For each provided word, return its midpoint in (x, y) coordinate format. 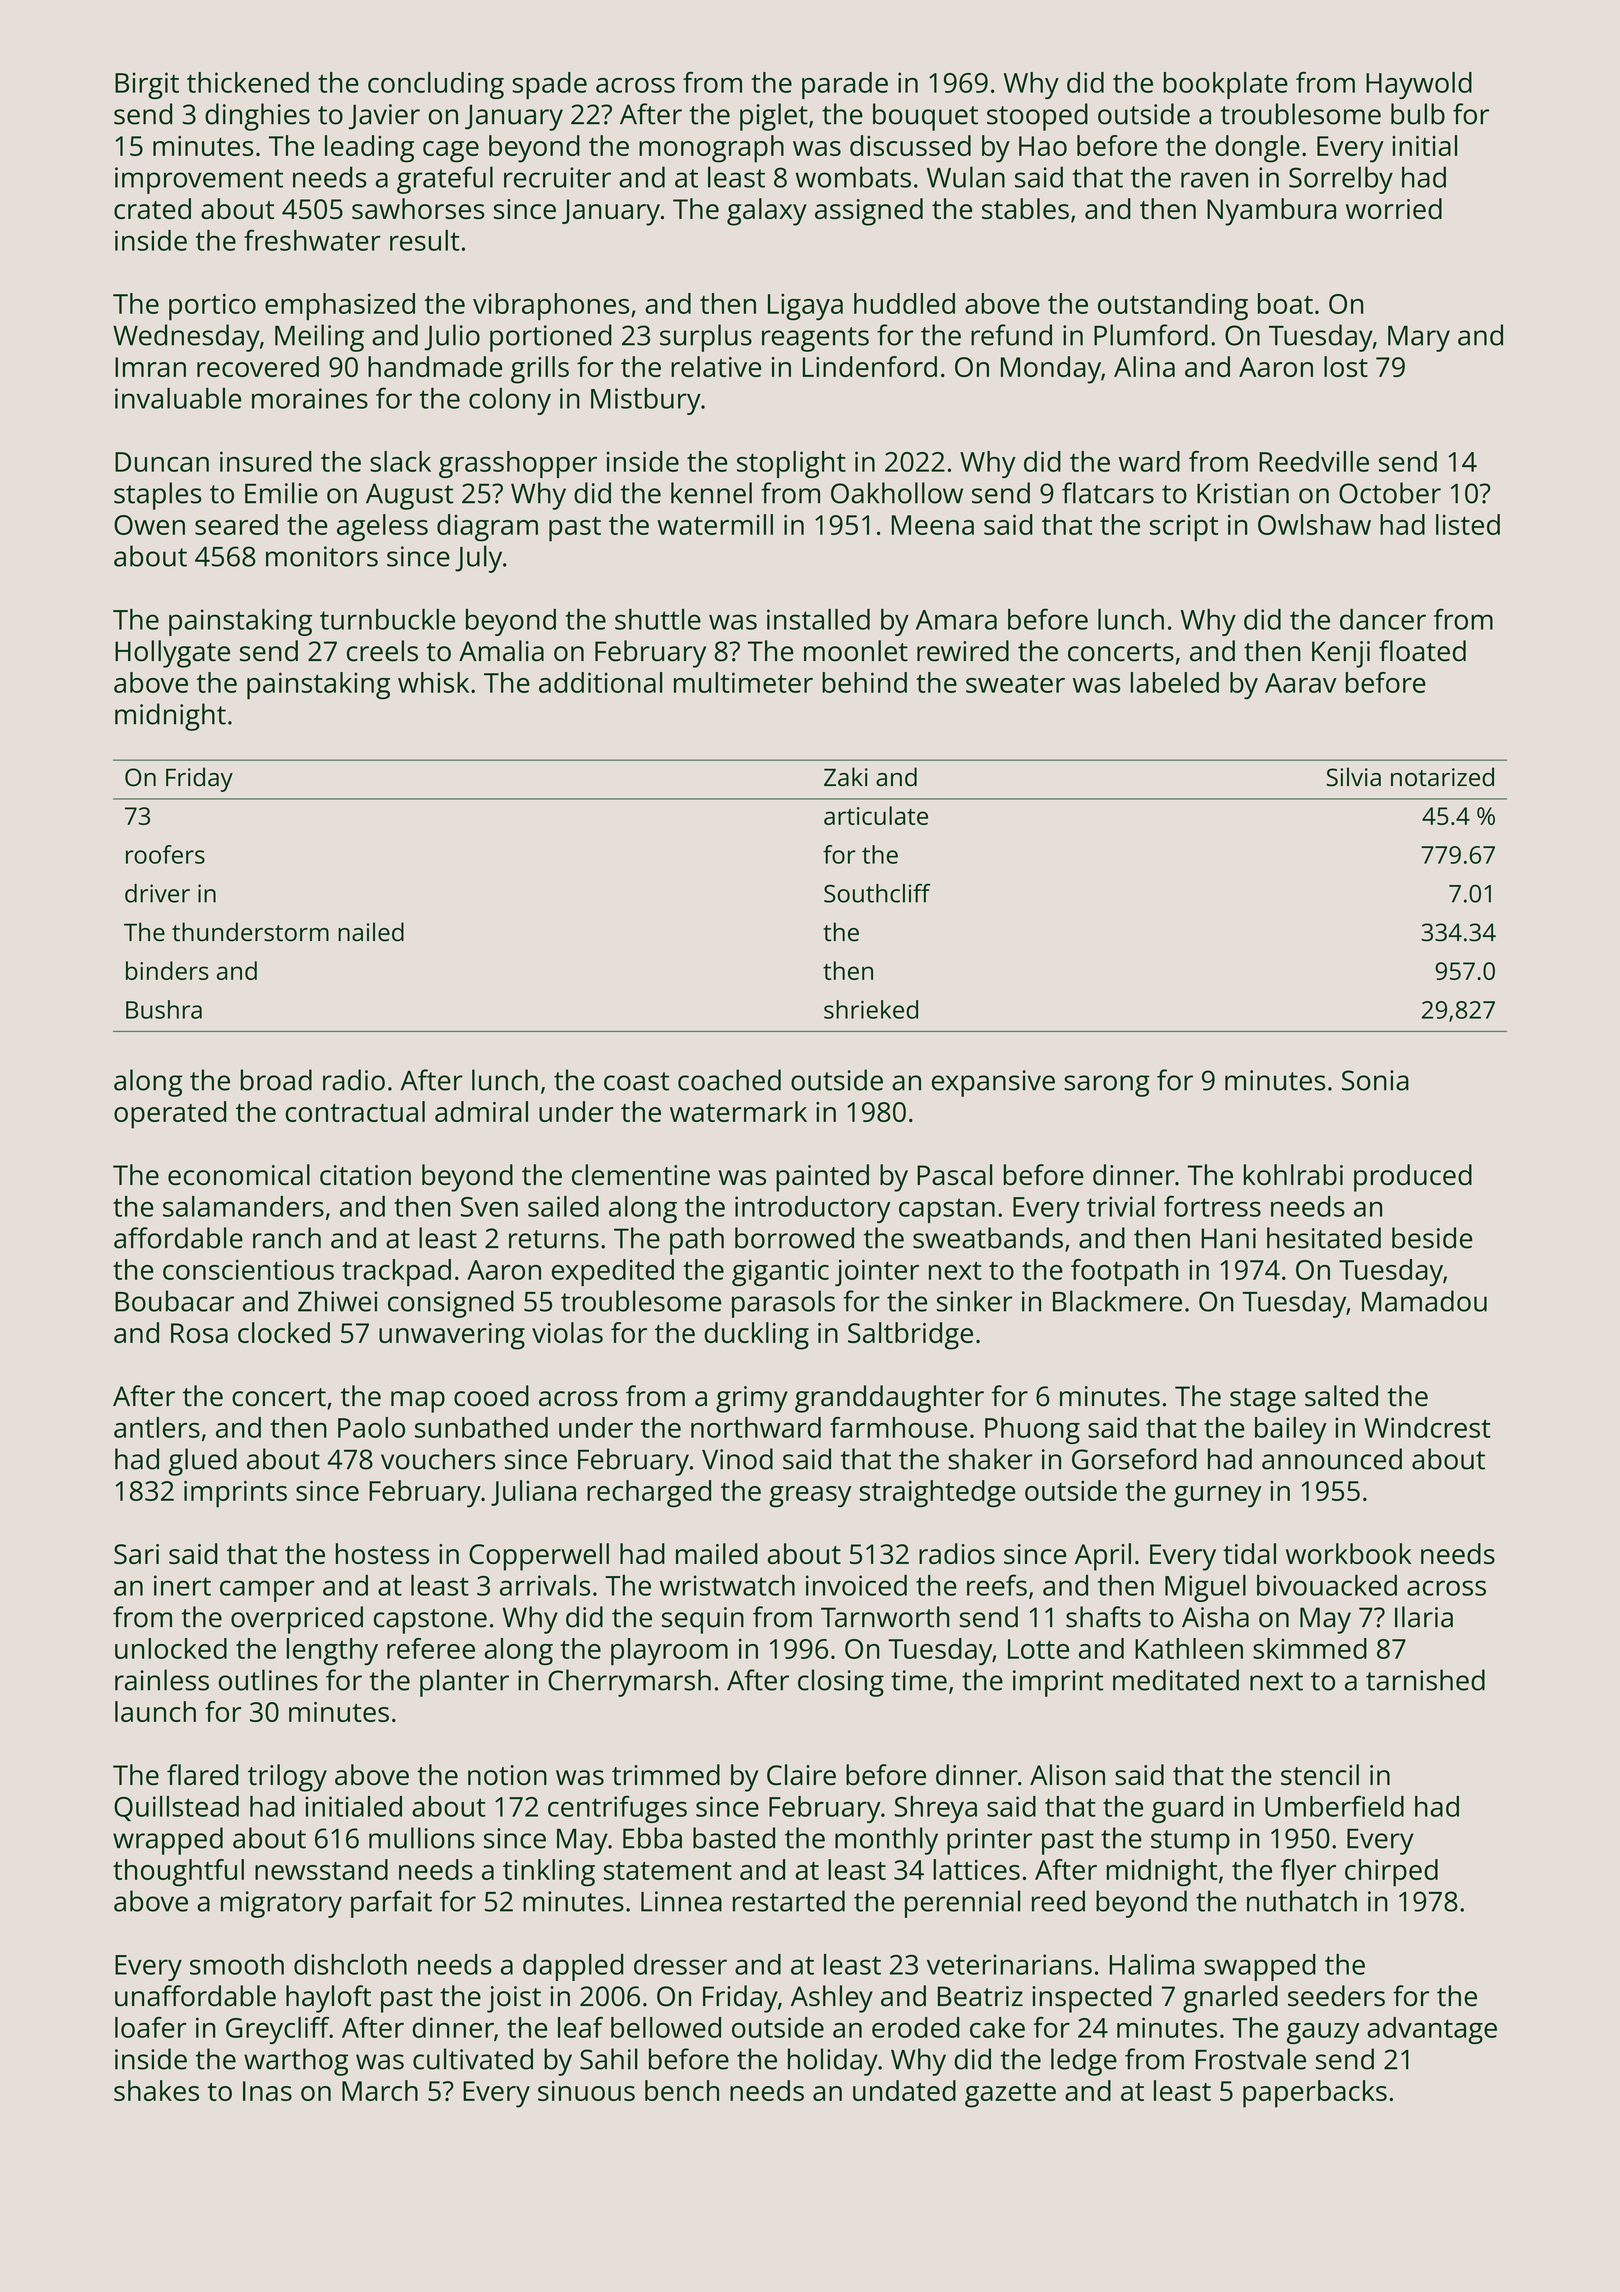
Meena (933, 525)
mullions (422, 1838)
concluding (436, 85)
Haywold (1419, 85)
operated (170, 1115)
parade (845, 85)
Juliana (533, 1493)
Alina (1144, 366)
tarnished (1425, 1680)
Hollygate (172, 654)
